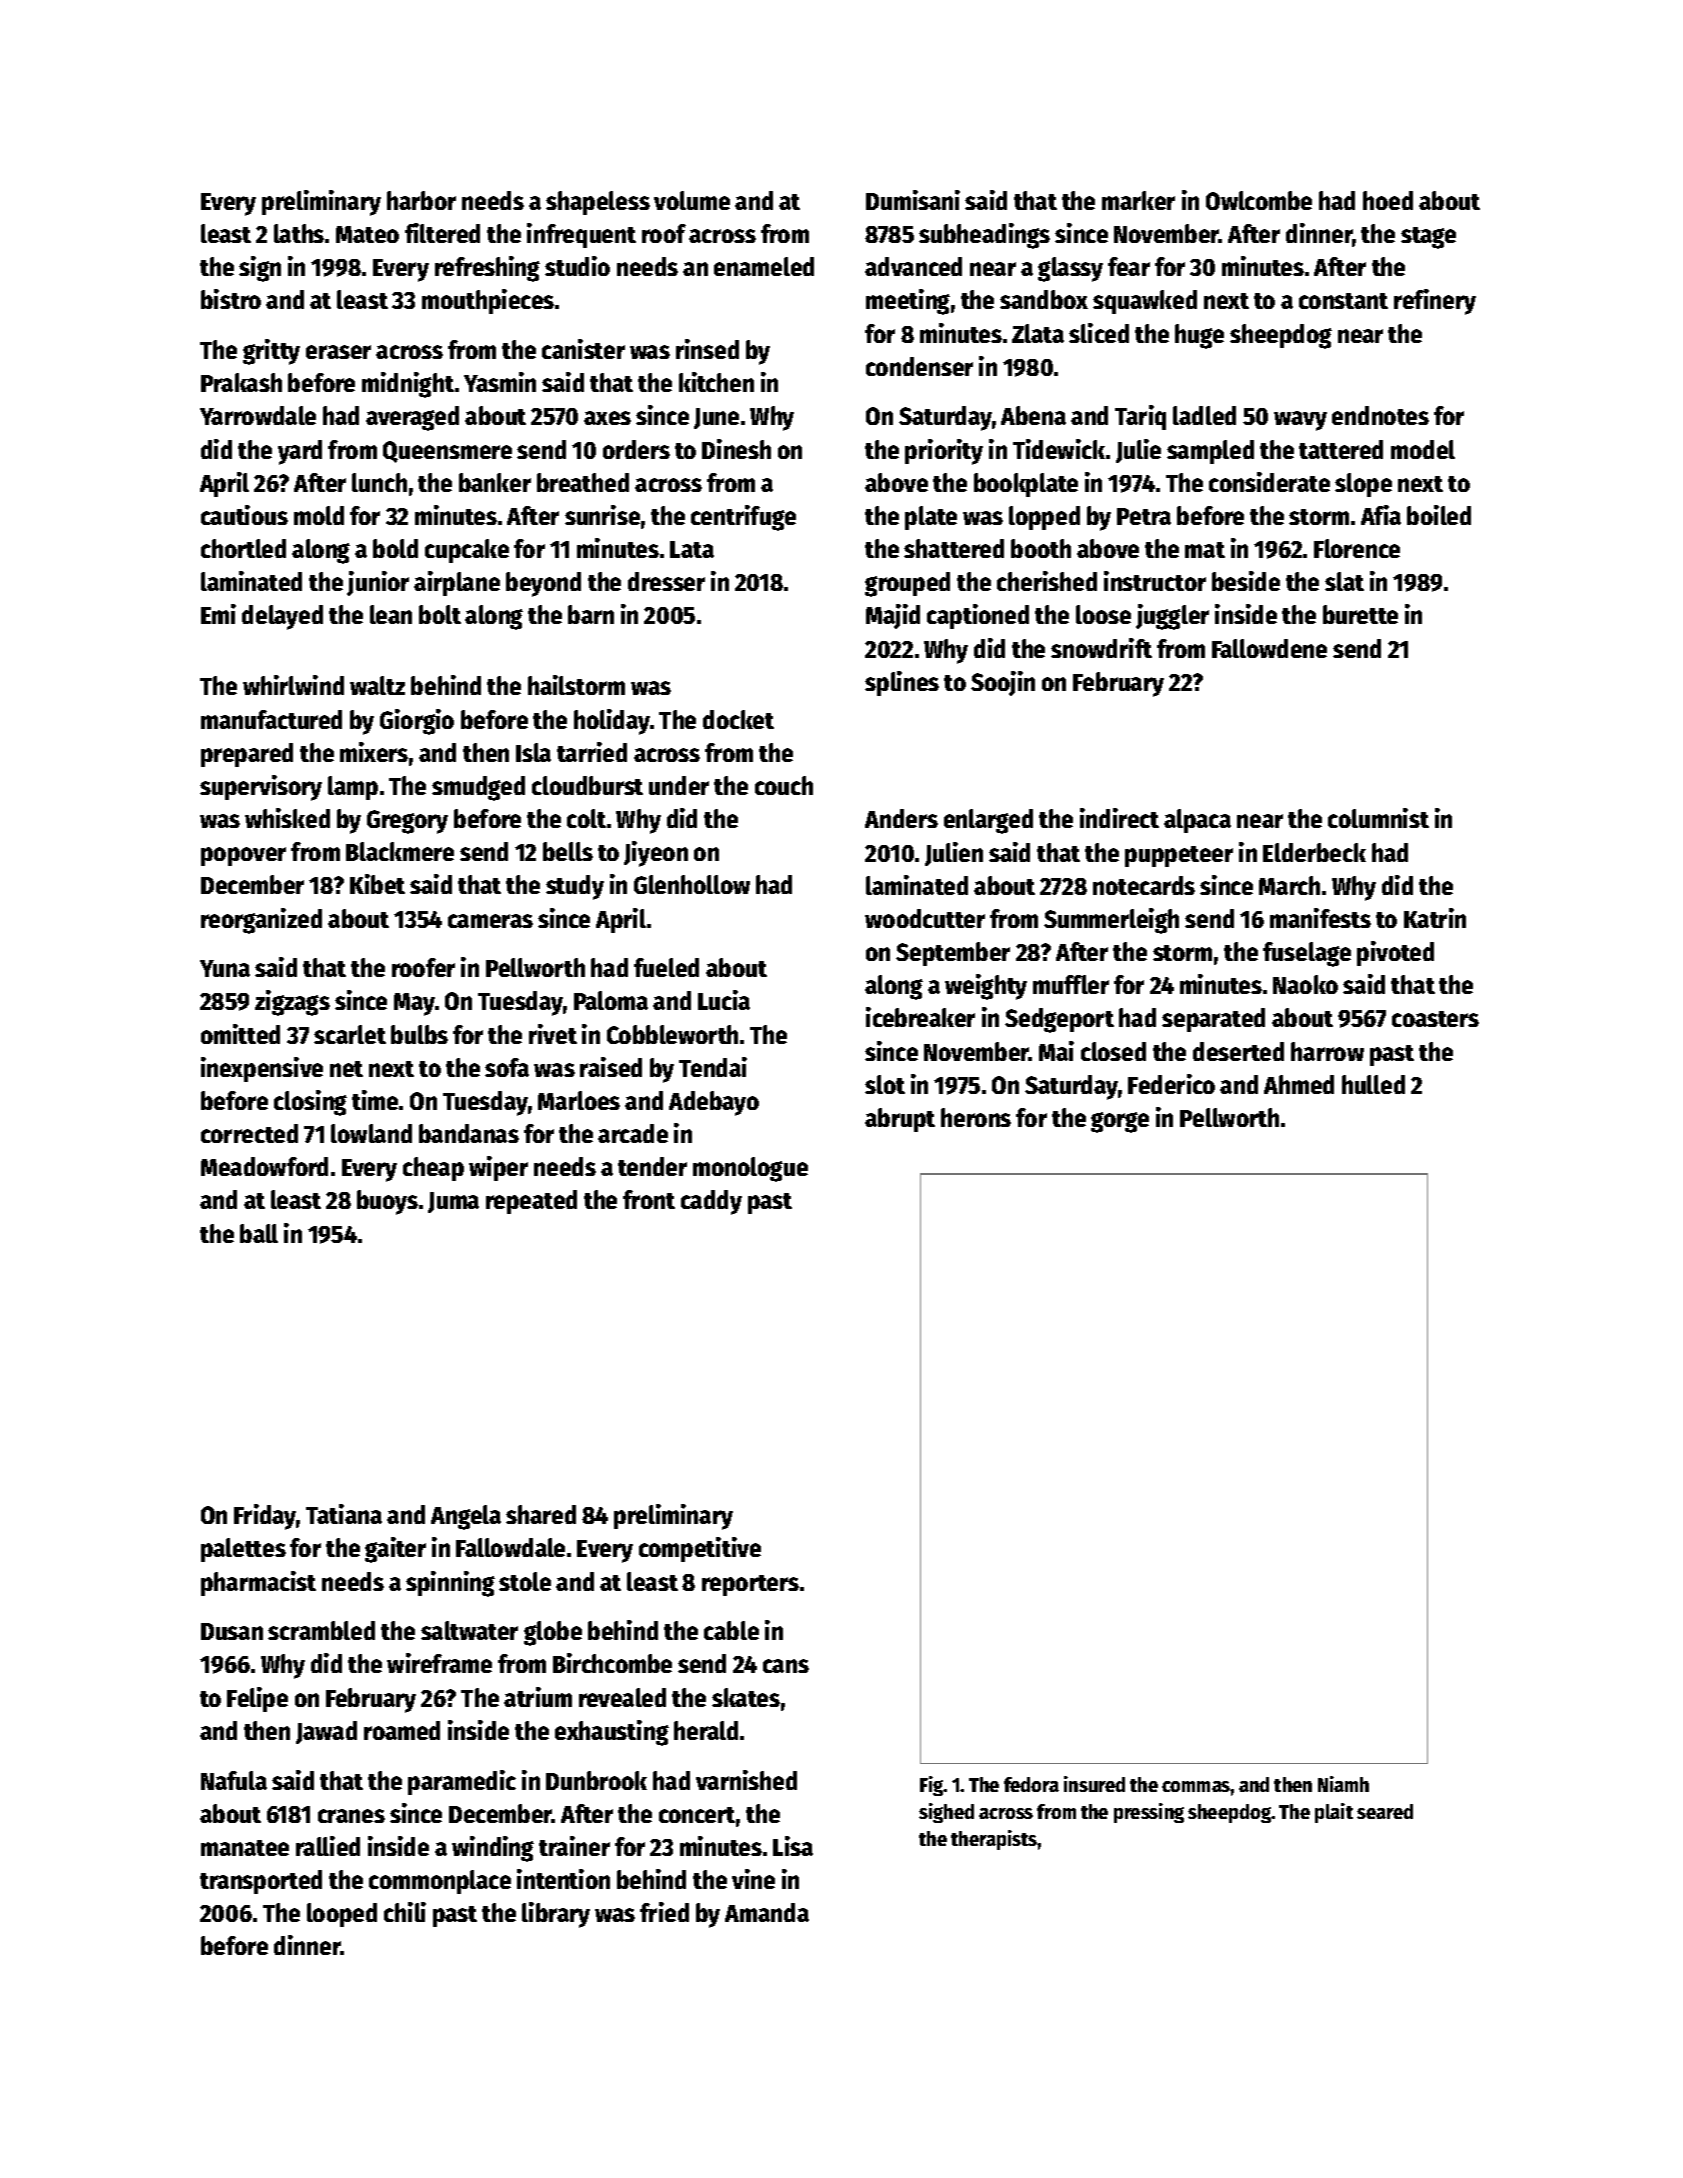  Describe the element at coordinates (247, 755) in the page. I see `prepared` at that location.
